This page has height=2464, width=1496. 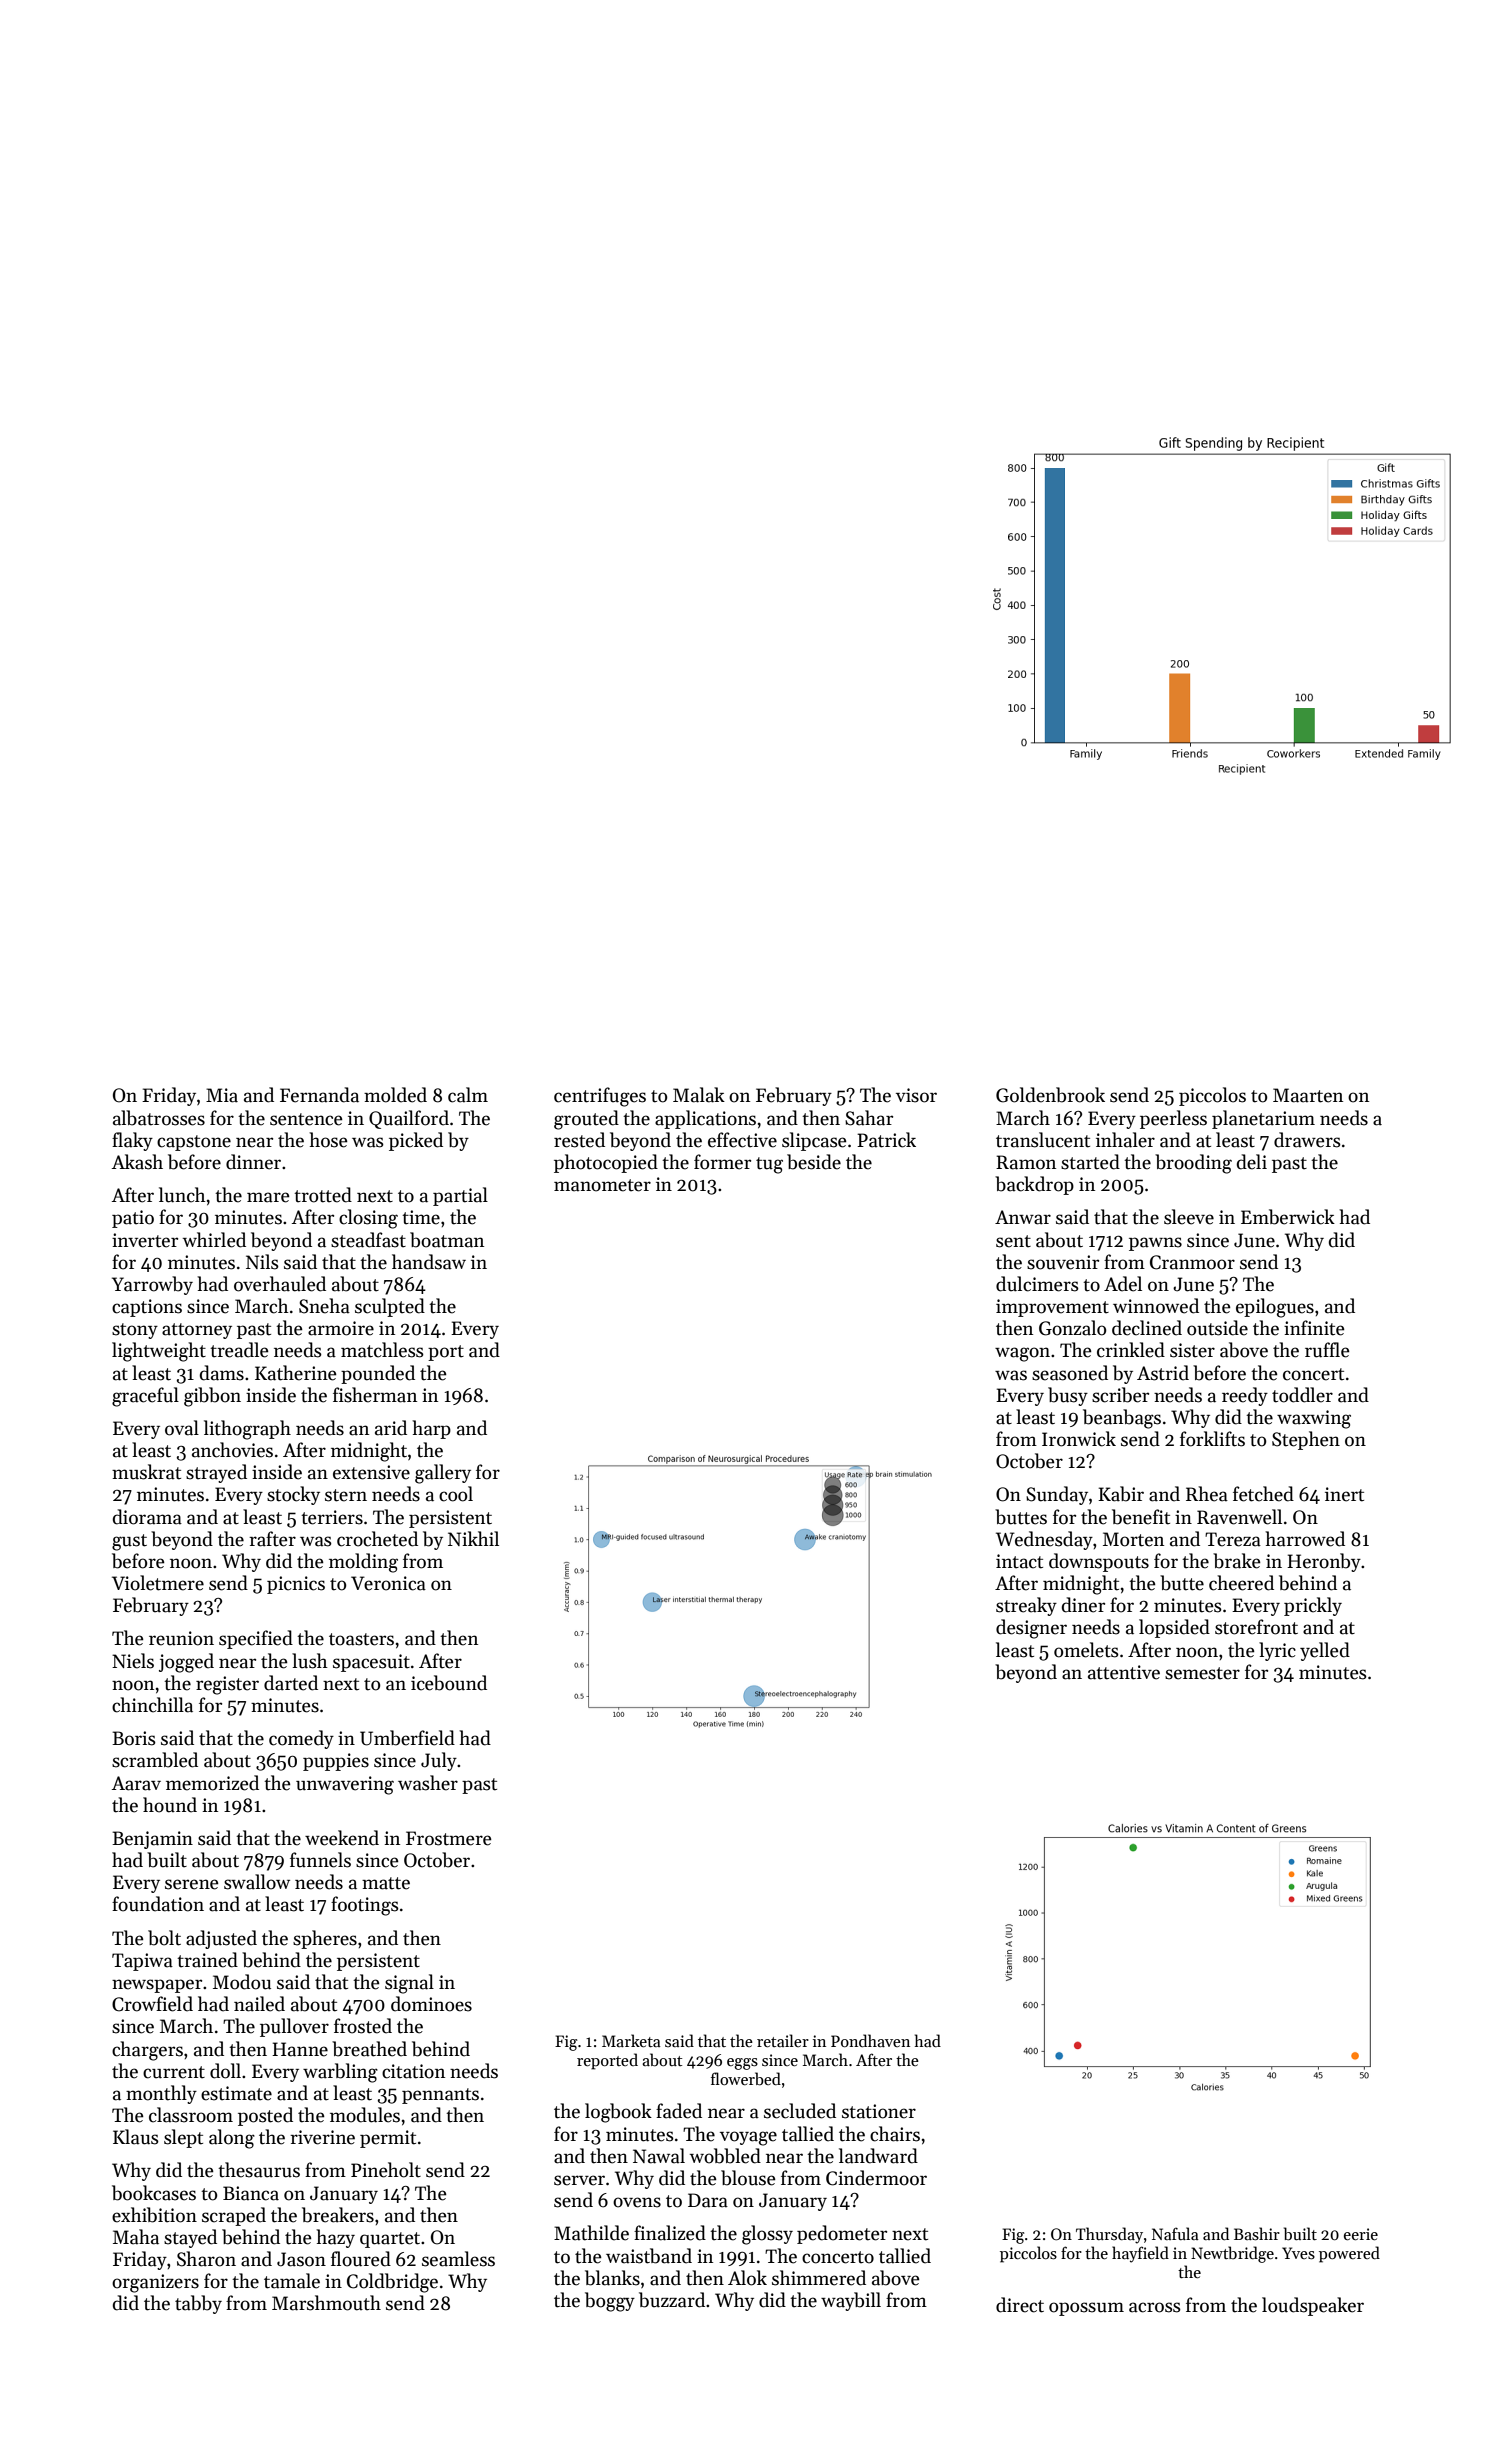 I want to click on busy, so click(x=1068, y=1396).
